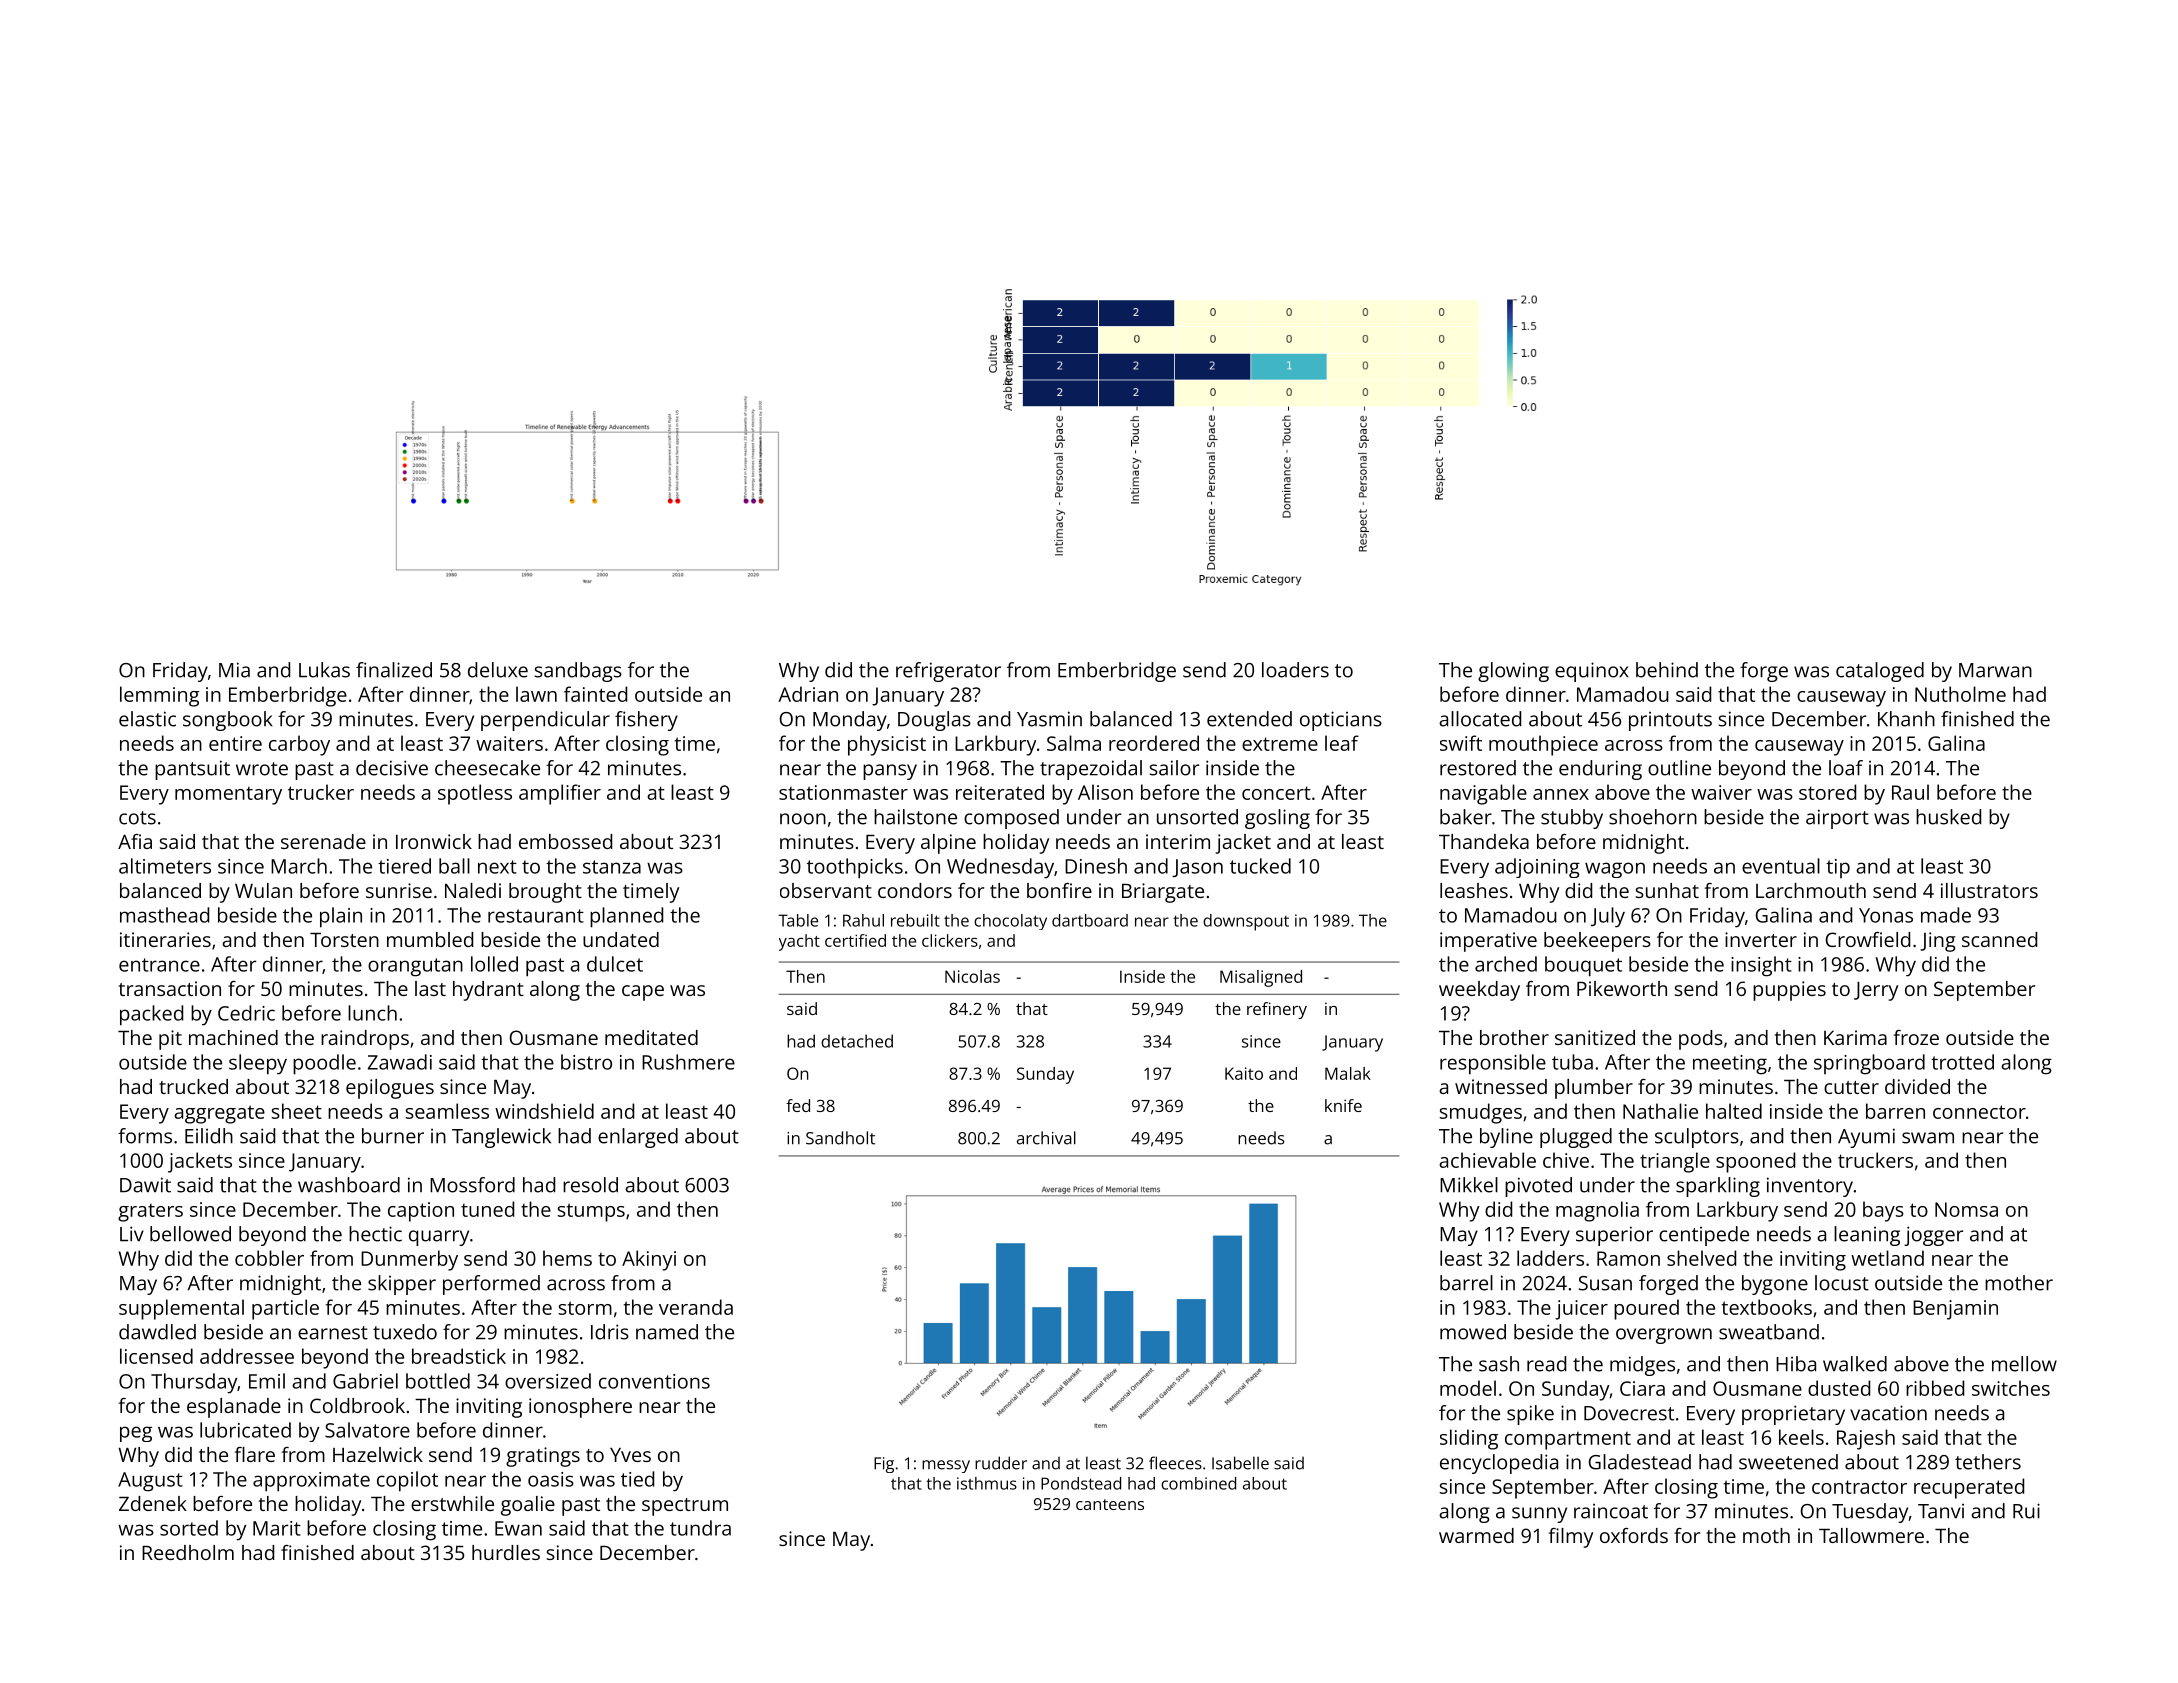 The height and width of the image is (1683, 2178). I want to click on hurdles, so click(506, 1552).
